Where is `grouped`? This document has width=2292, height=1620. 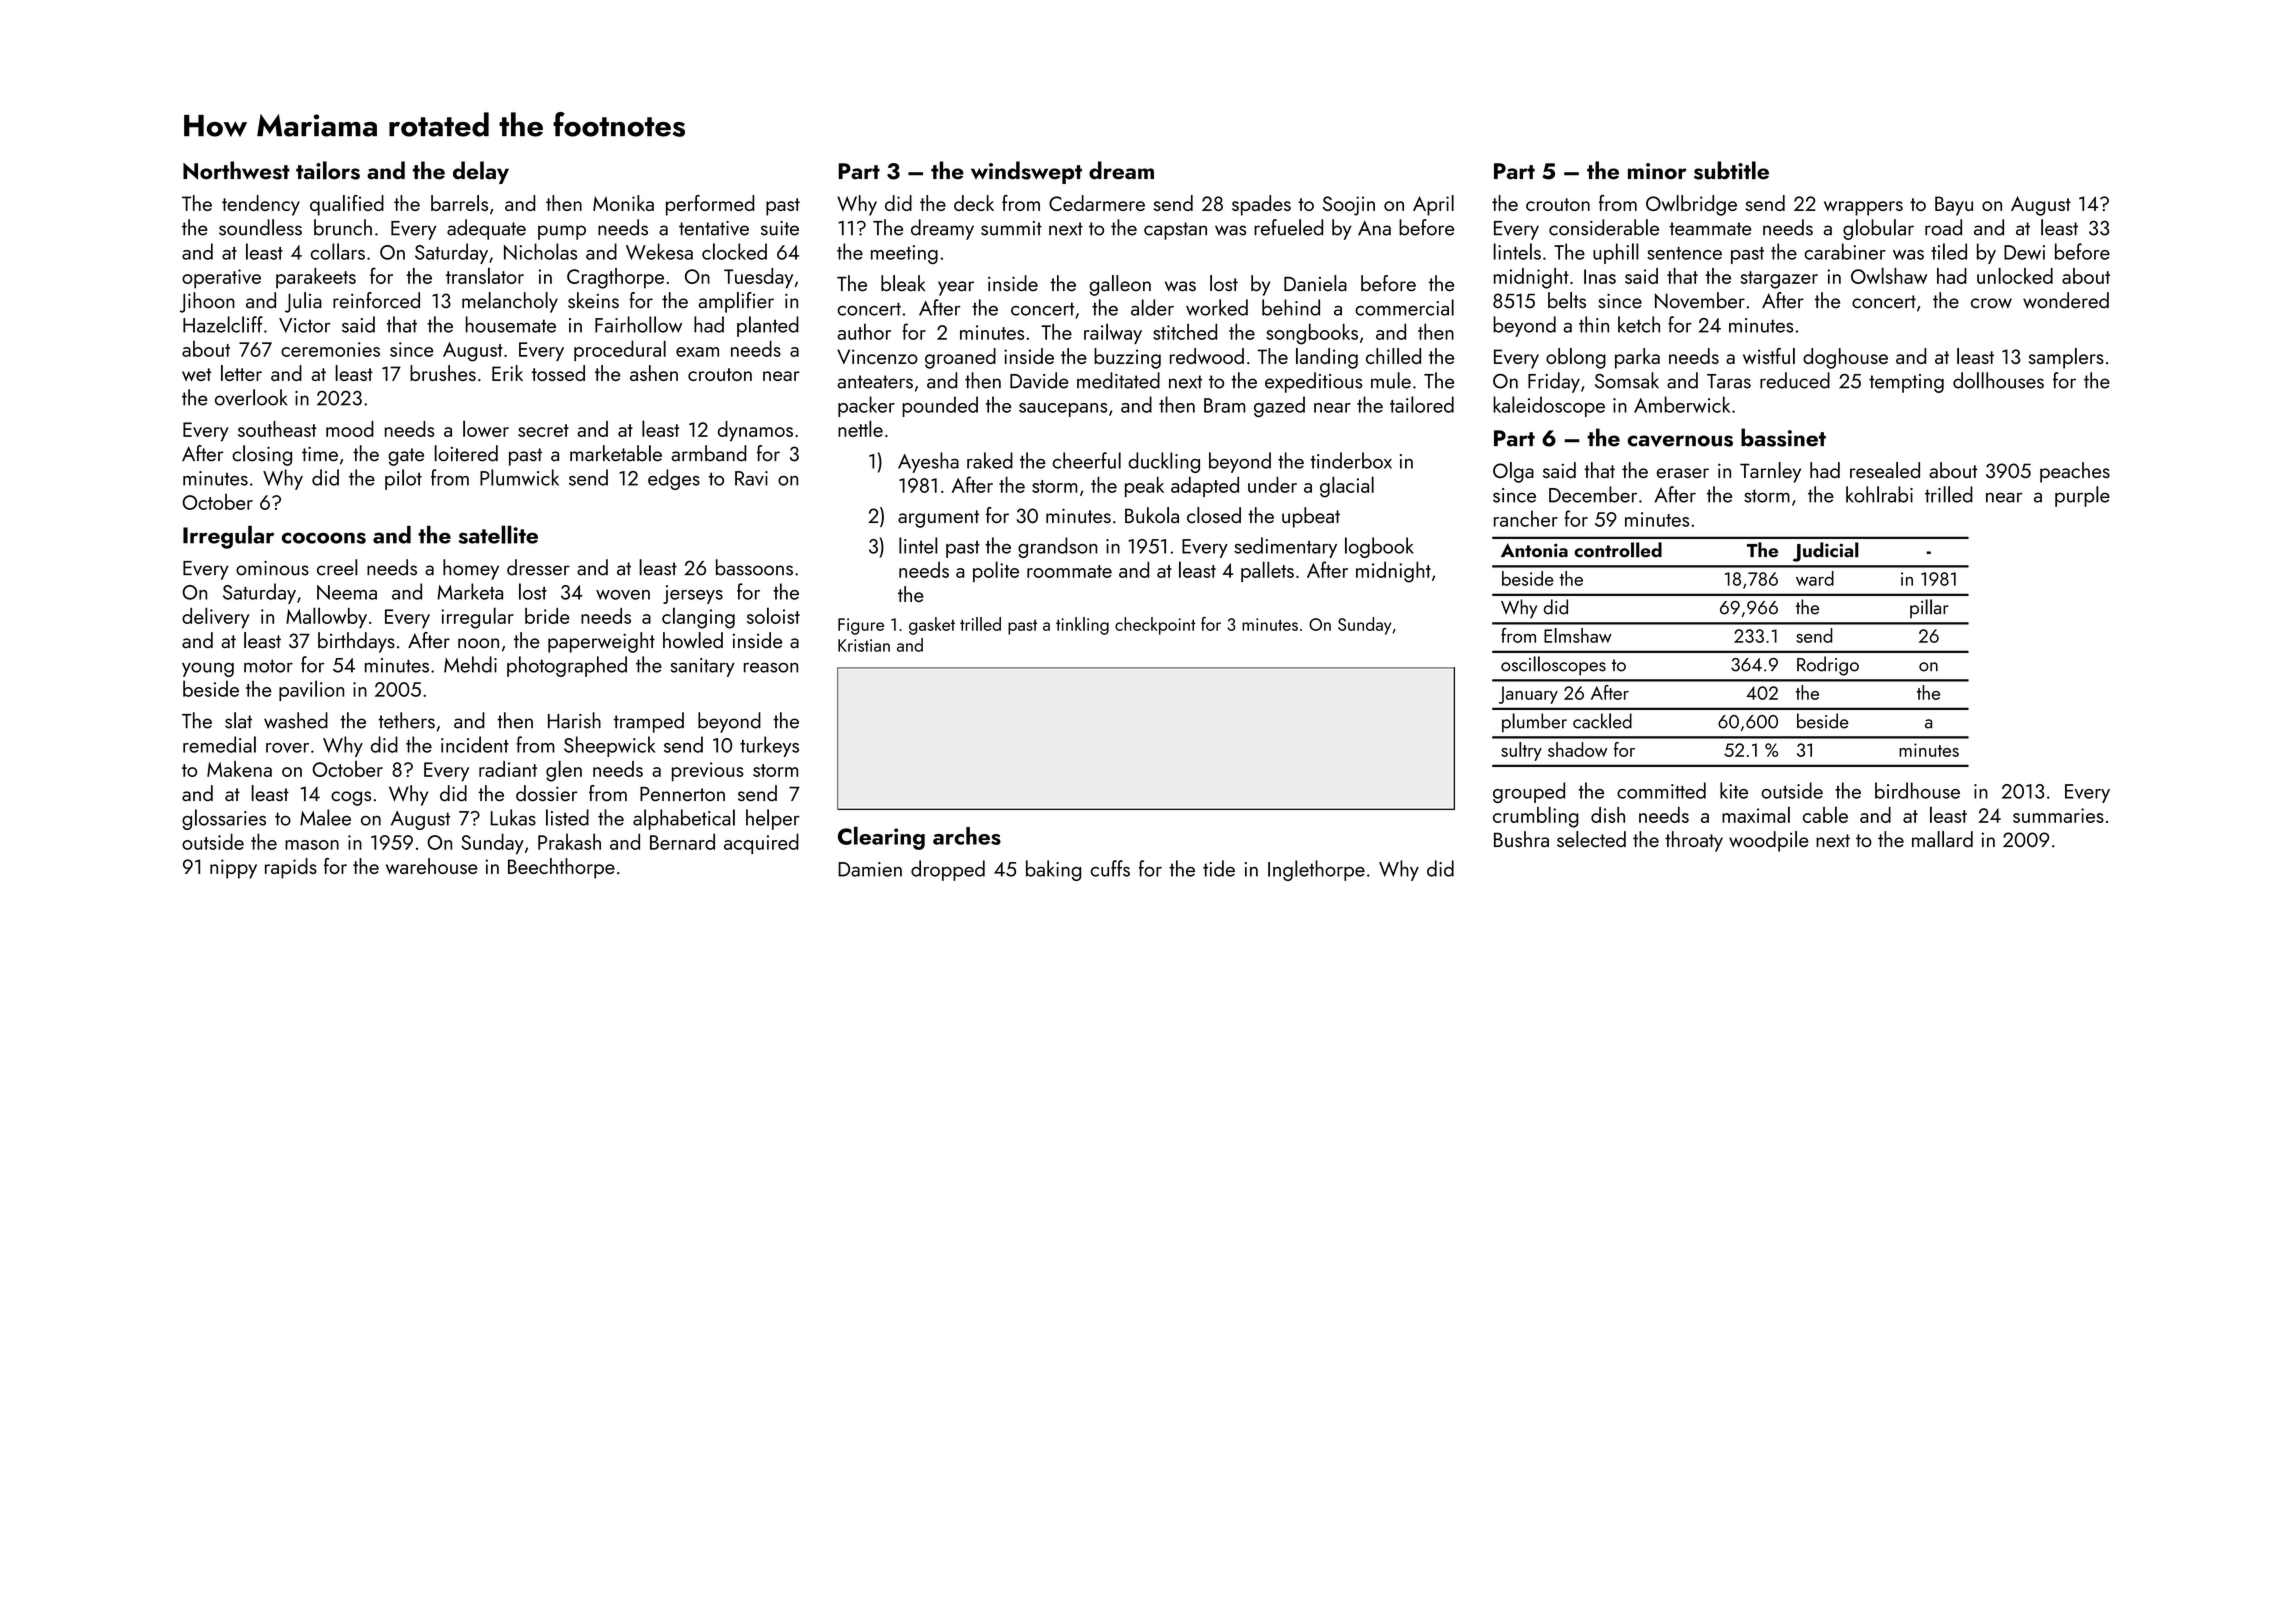 grouped is located at coordinates (1529, 792).
